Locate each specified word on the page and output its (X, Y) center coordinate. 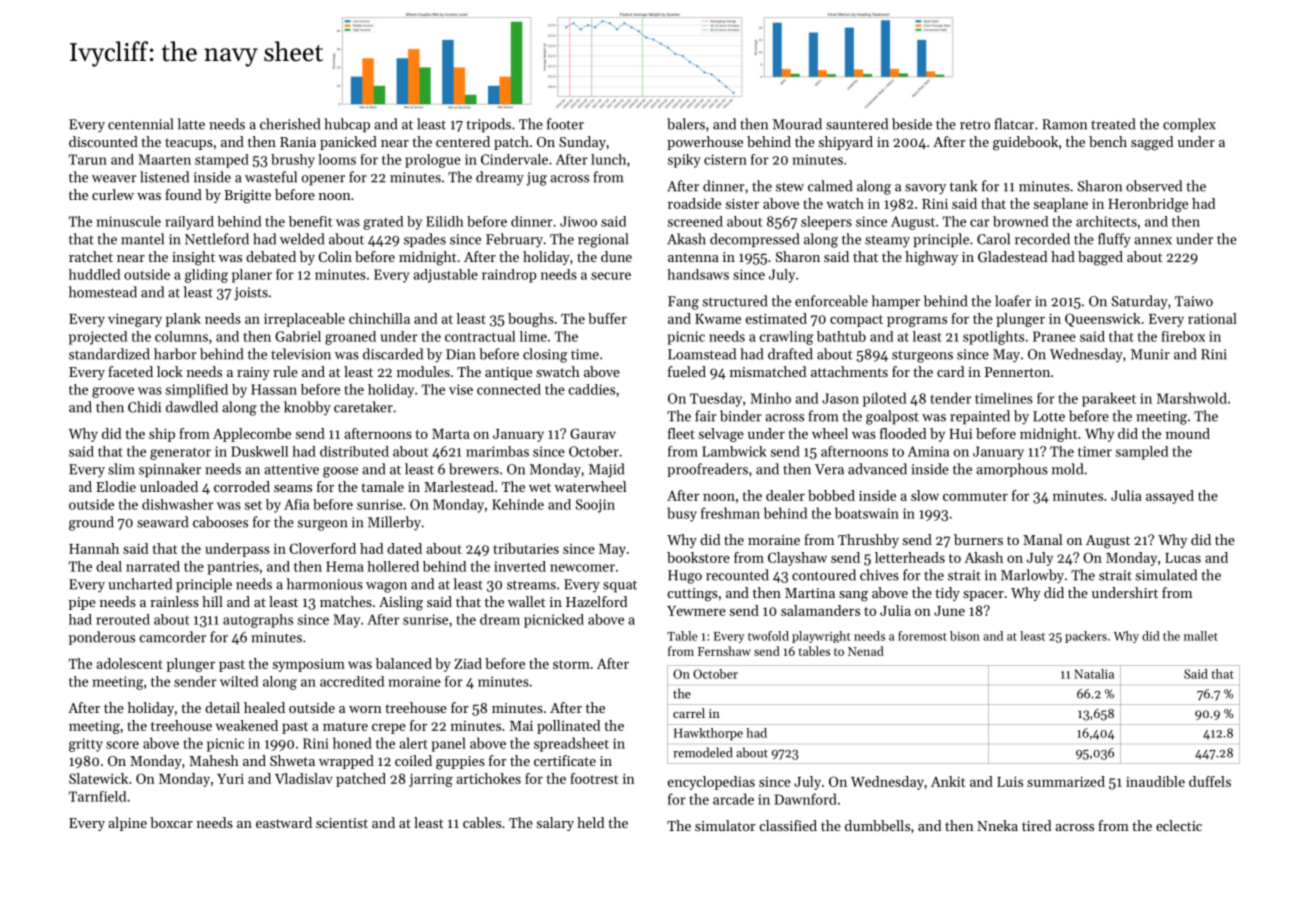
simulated (1166, 575)
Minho (770, 398)
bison (965, 636)
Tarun (88, 159)
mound (1188, 433)
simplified (197, 391)
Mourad (797, 124)
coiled (413, 760)
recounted (737, 575)
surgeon (322, 525)
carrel (689, 713)
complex (1189, 125)
